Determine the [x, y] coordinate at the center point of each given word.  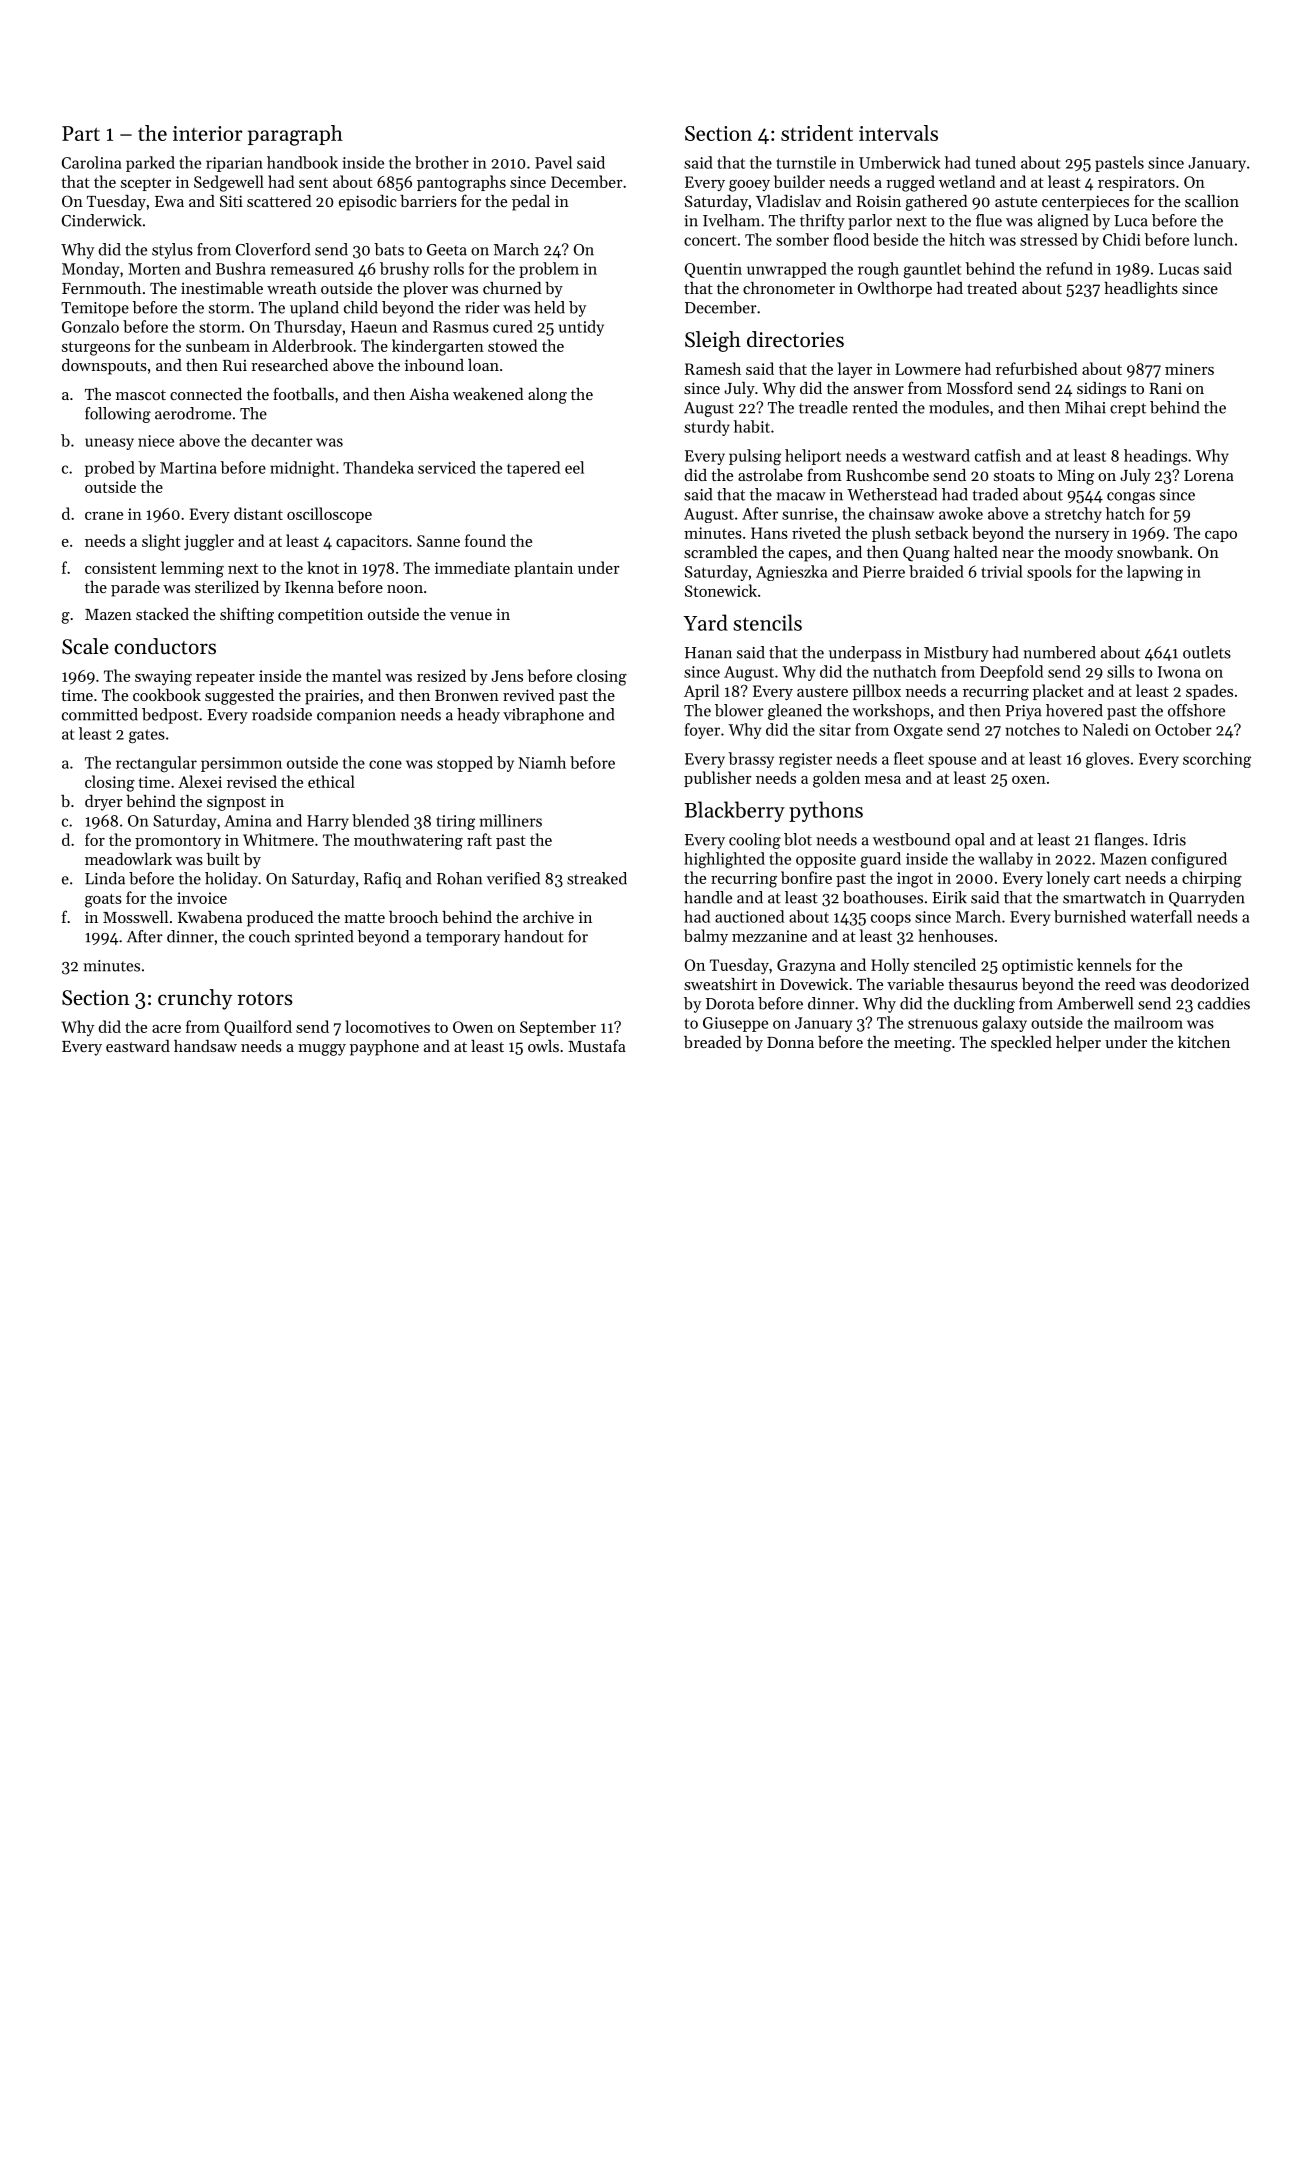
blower [739, 710]
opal [970, 841]
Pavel [553, 162]
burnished [1090, 916]
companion [356, 716]
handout [534, 936]
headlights [1141, 290]
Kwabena [210, 917]
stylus [172, 251]
